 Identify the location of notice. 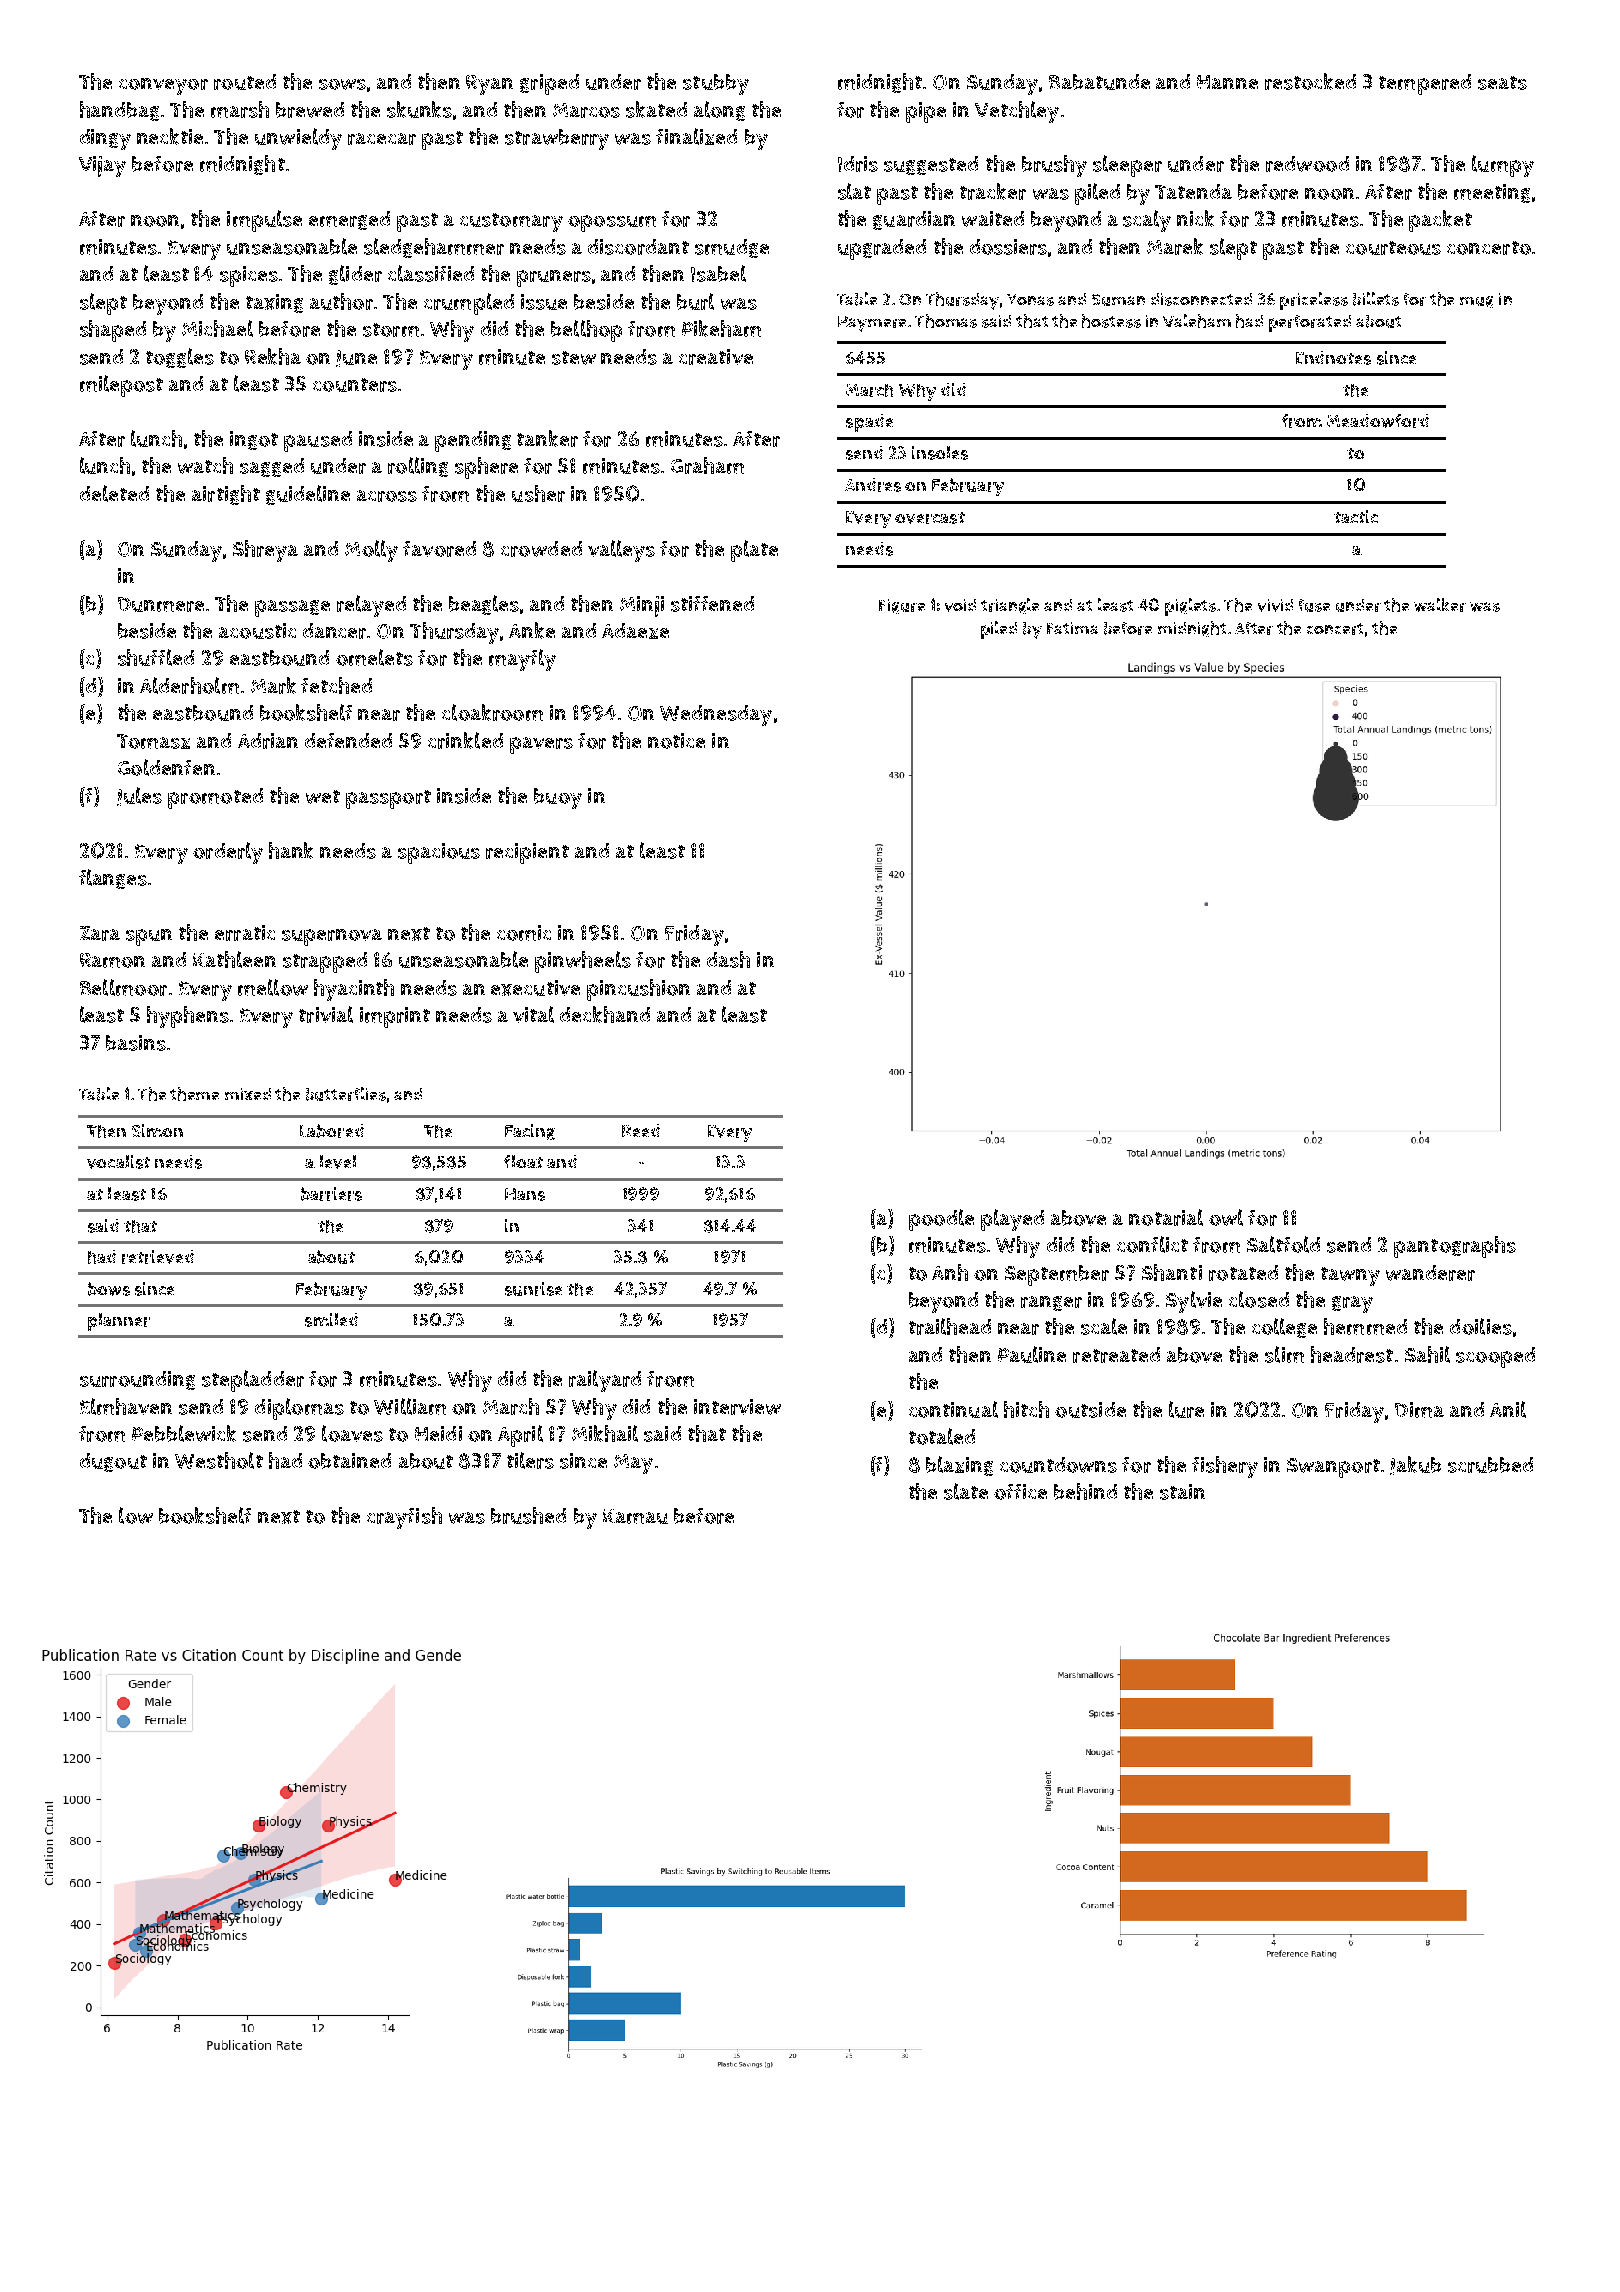
(676, 741).
